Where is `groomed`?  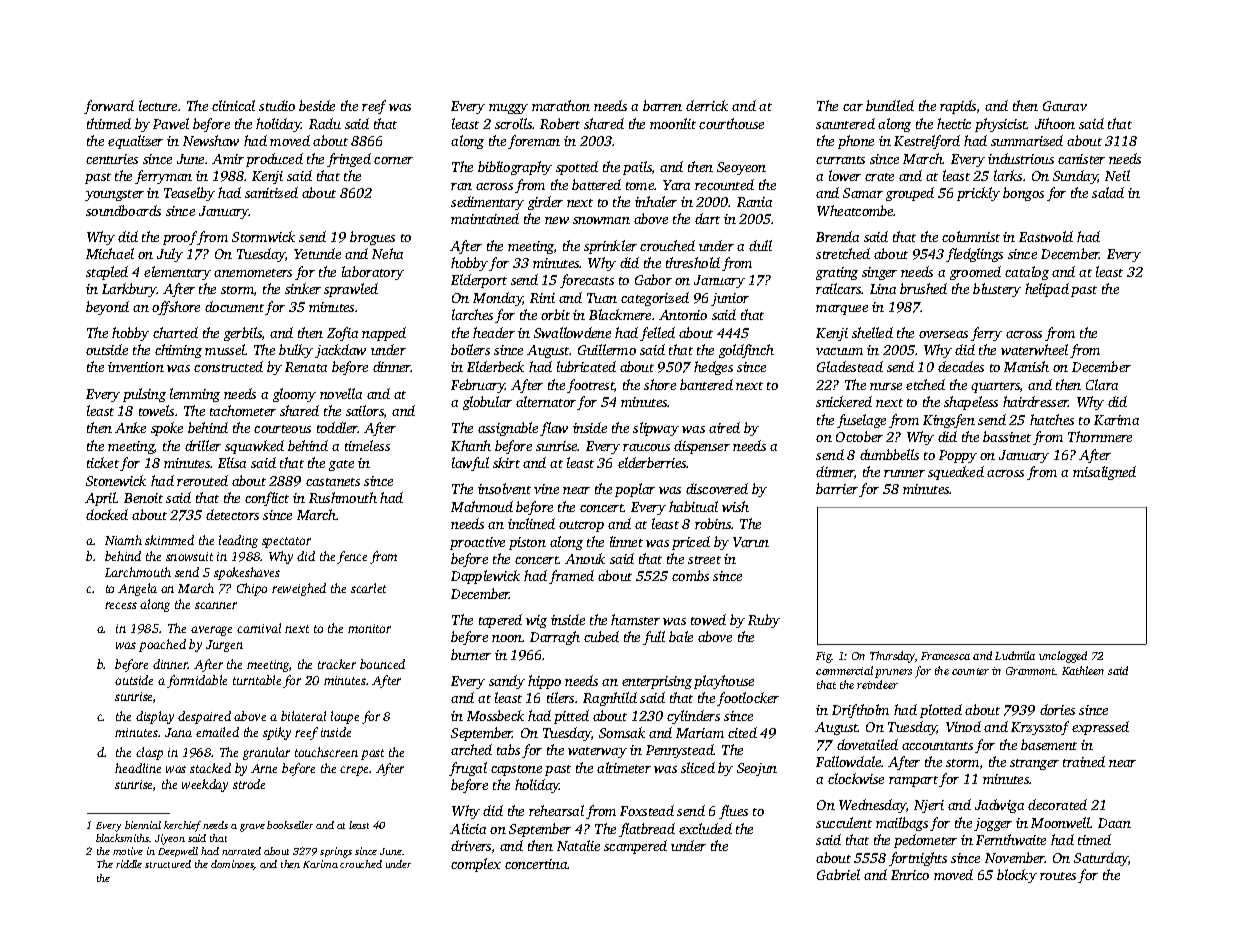
groomed is located at coordinates (975, 273).
